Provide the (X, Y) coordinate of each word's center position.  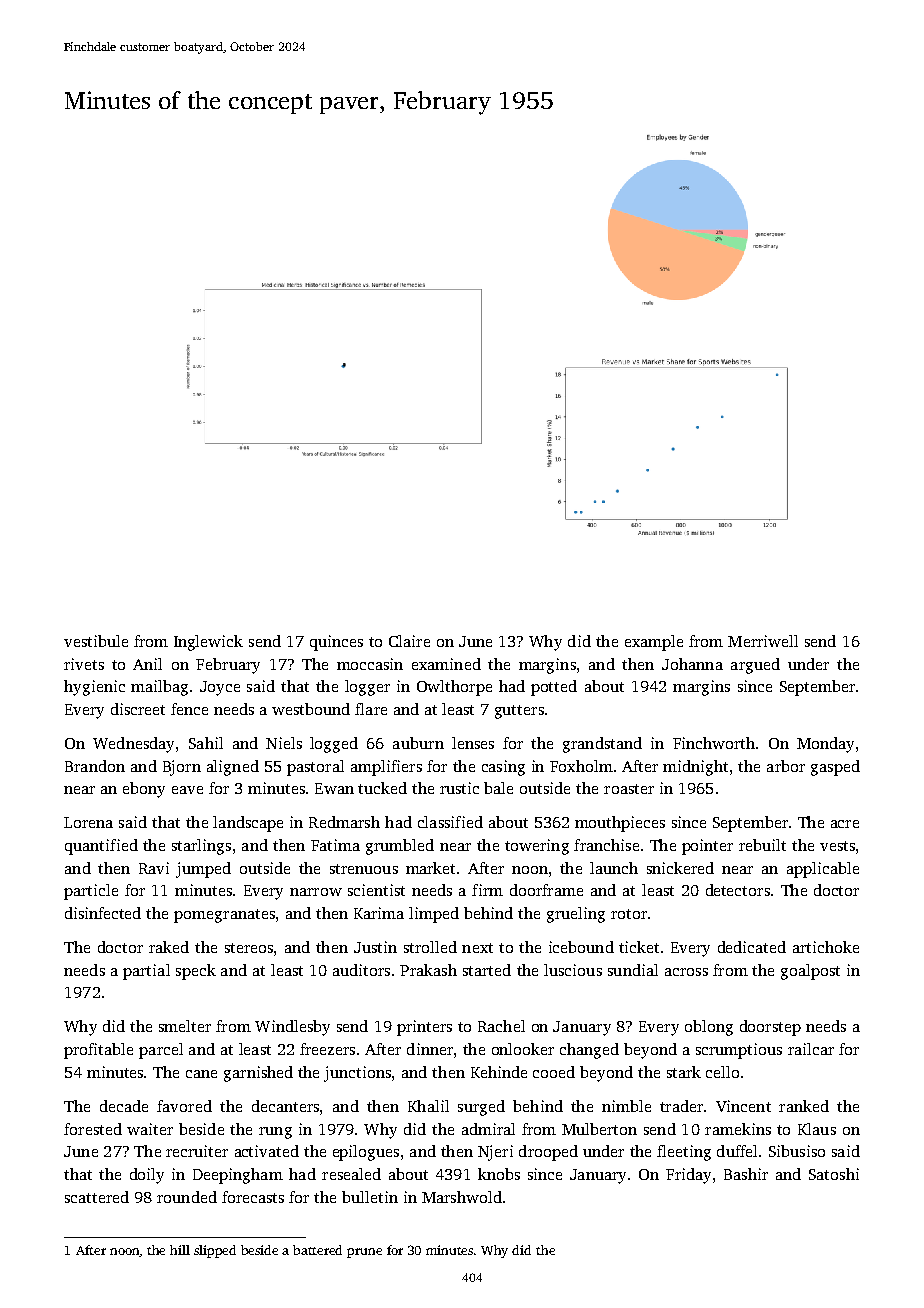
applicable (823, 870)
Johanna (692, 664)
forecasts (253, 1197)
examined (446, 664)
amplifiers (386, 768)
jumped (203, 870)
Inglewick (208, 643)
